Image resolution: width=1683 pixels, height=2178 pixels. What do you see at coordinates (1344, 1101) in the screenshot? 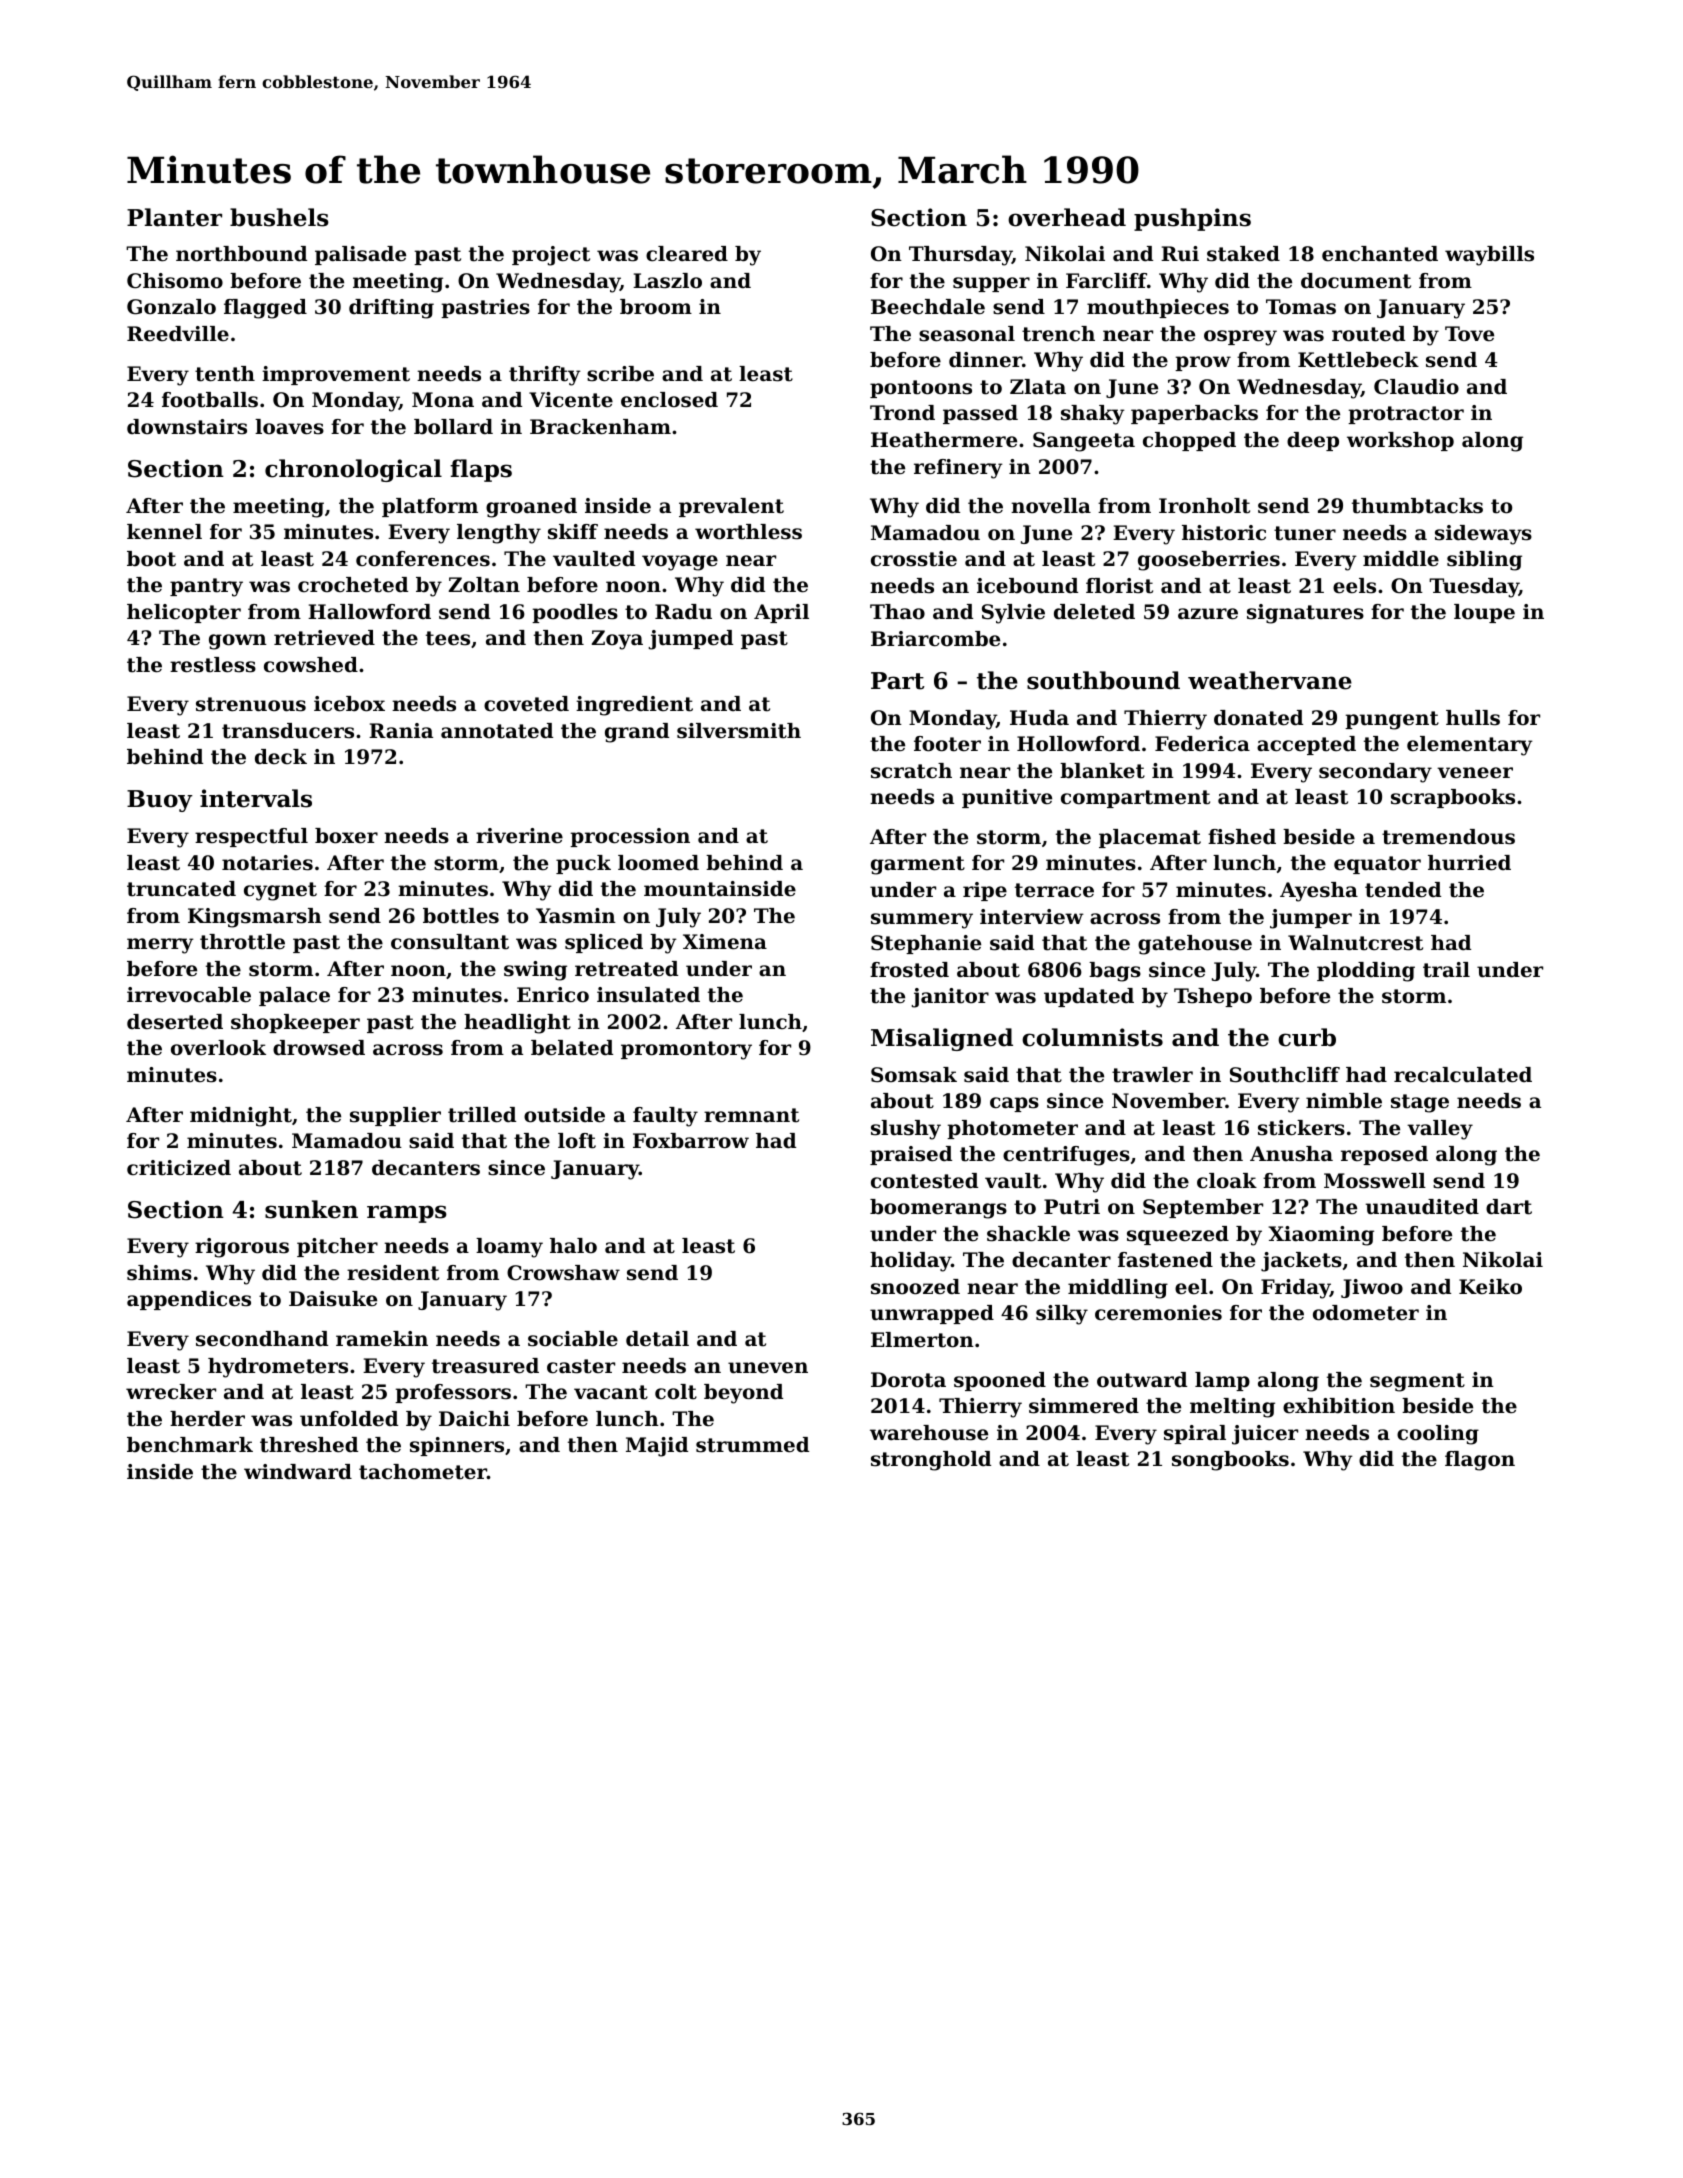
I see `nimble` at bounding box center [1344, 1101].
